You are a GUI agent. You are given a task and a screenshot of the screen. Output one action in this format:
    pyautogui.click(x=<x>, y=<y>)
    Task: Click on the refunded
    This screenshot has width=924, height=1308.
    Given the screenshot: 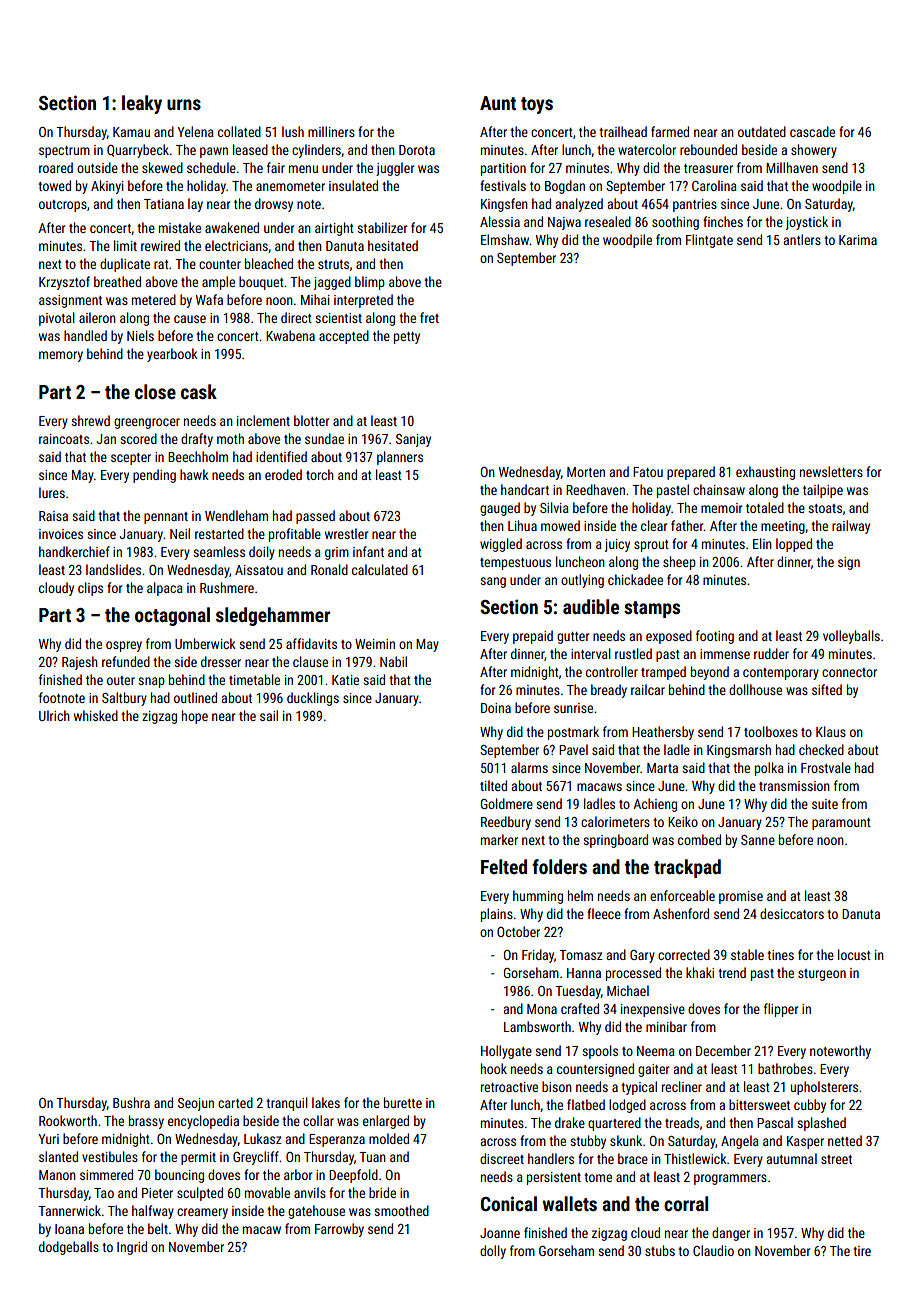 What is the action you would take?
    pyautogui.click(x=126, y=661)
